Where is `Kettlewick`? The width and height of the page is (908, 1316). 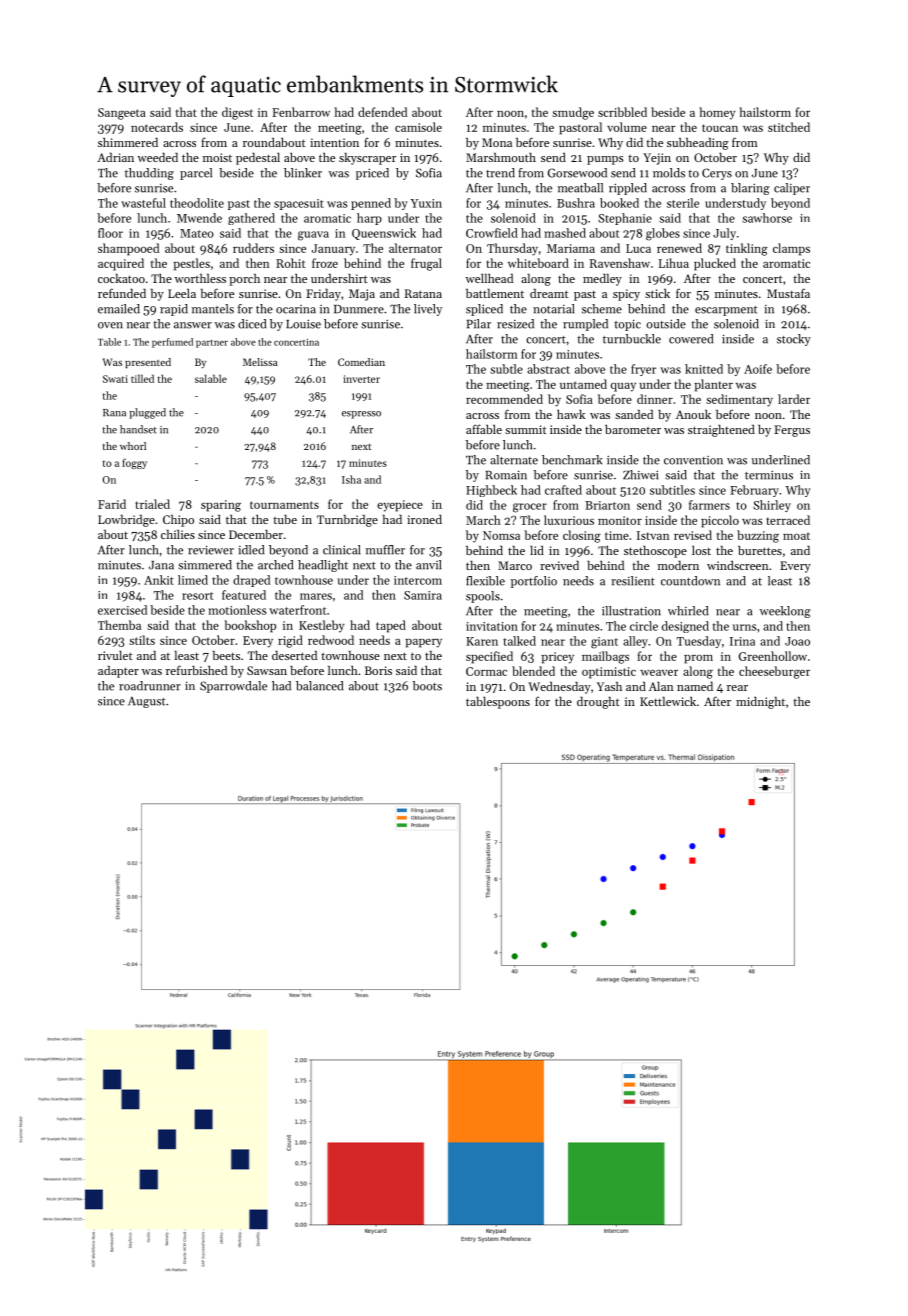 Kettlewick is located at coordinates (668, 701).
